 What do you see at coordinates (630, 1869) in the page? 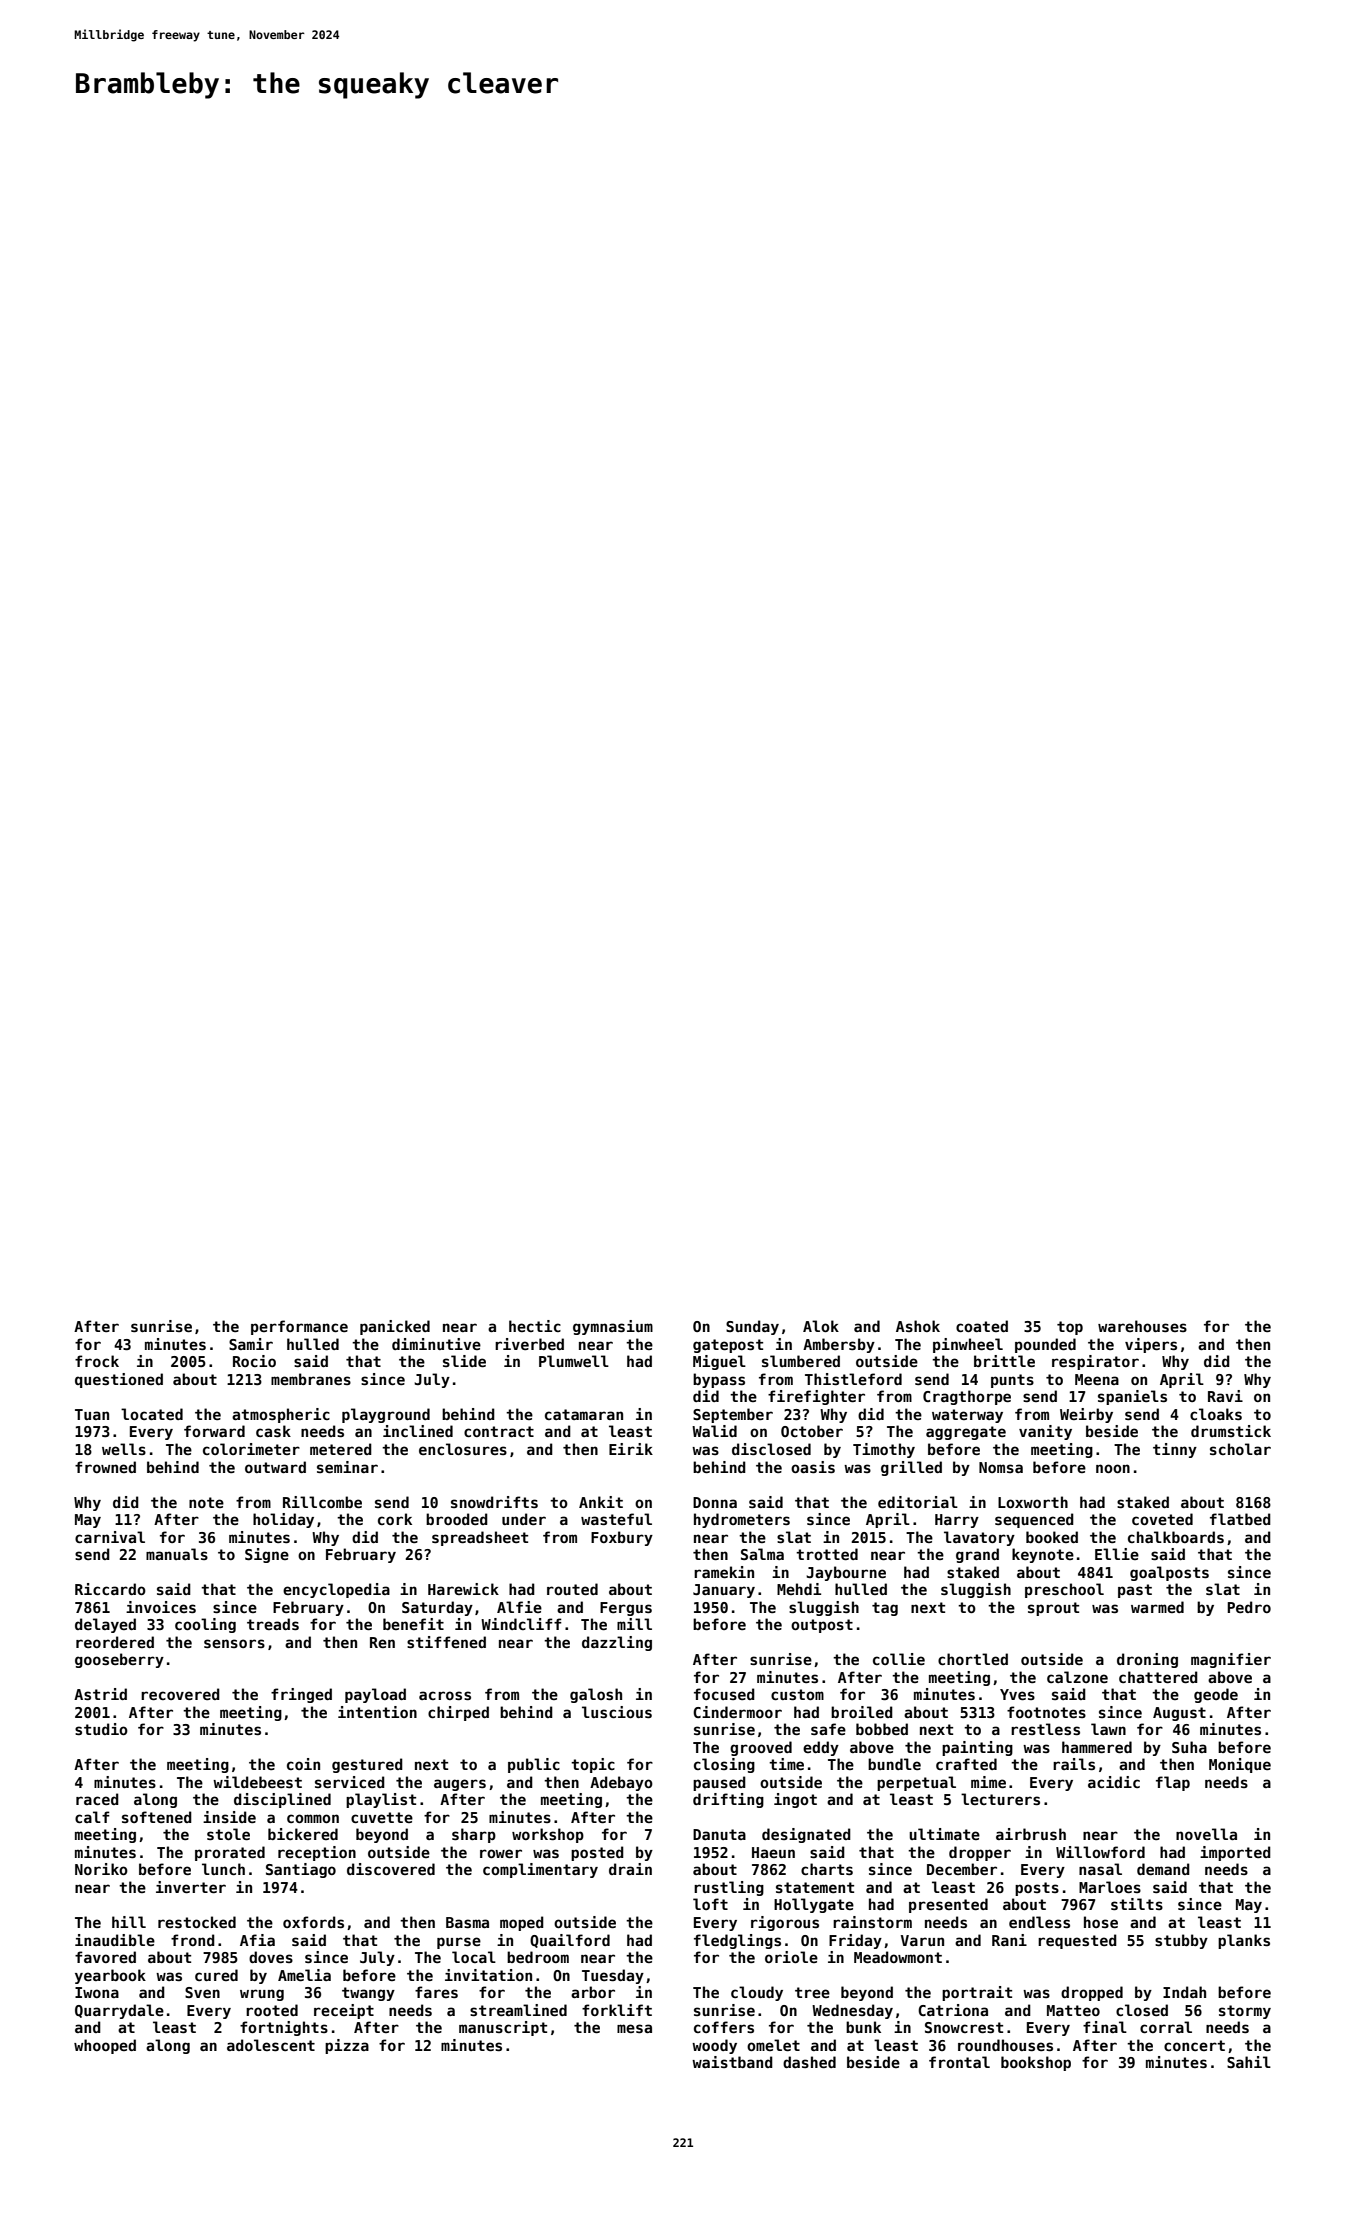
I see `drain` at bounding box center [630, 1869].
